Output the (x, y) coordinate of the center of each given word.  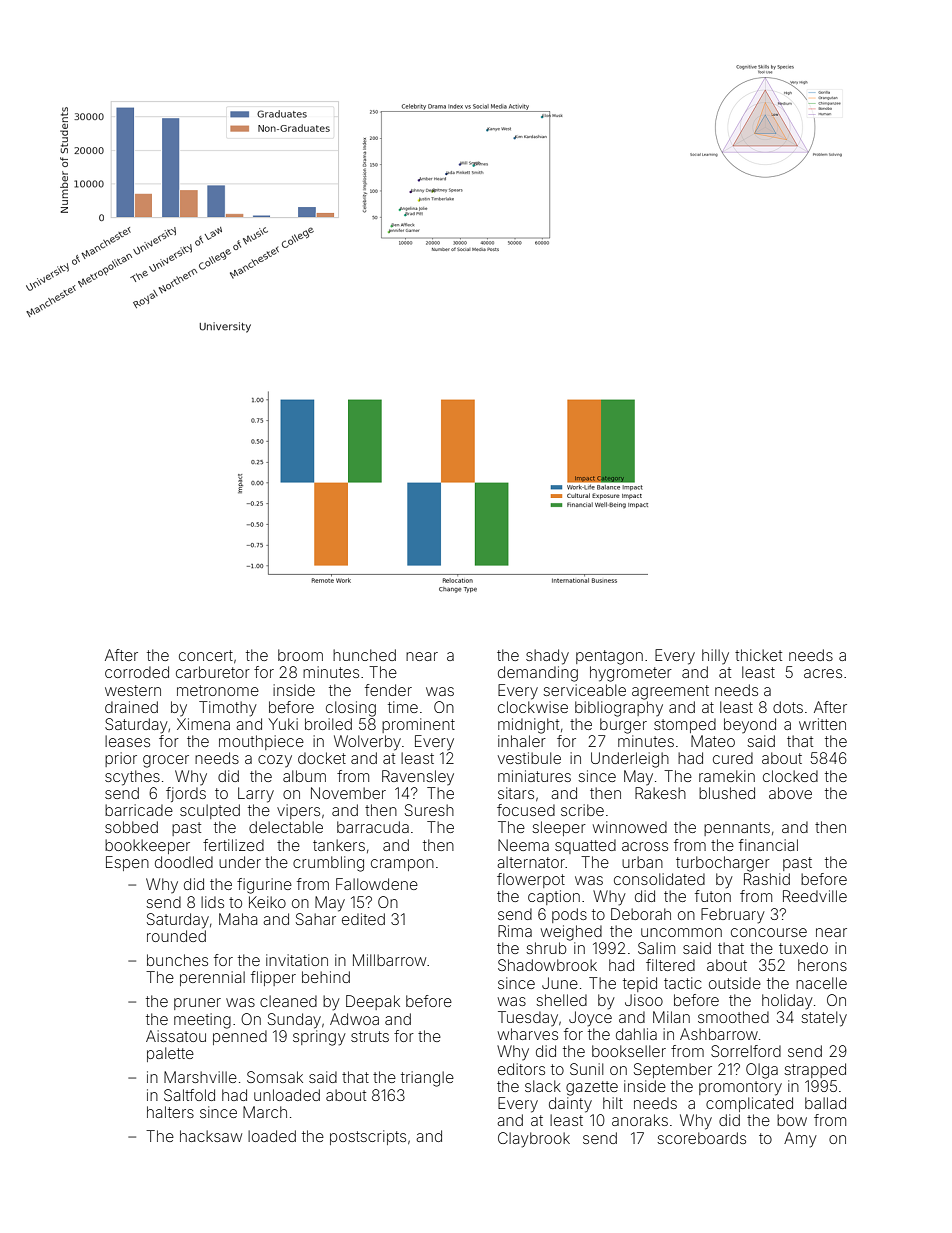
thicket (758, 655)
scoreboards (701, 1138)
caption (554, 897)
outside (735, 983)
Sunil (586, 1069)
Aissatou (176, 1036)
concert (206, 655)
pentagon (609, 657)
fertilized (233, 845)
